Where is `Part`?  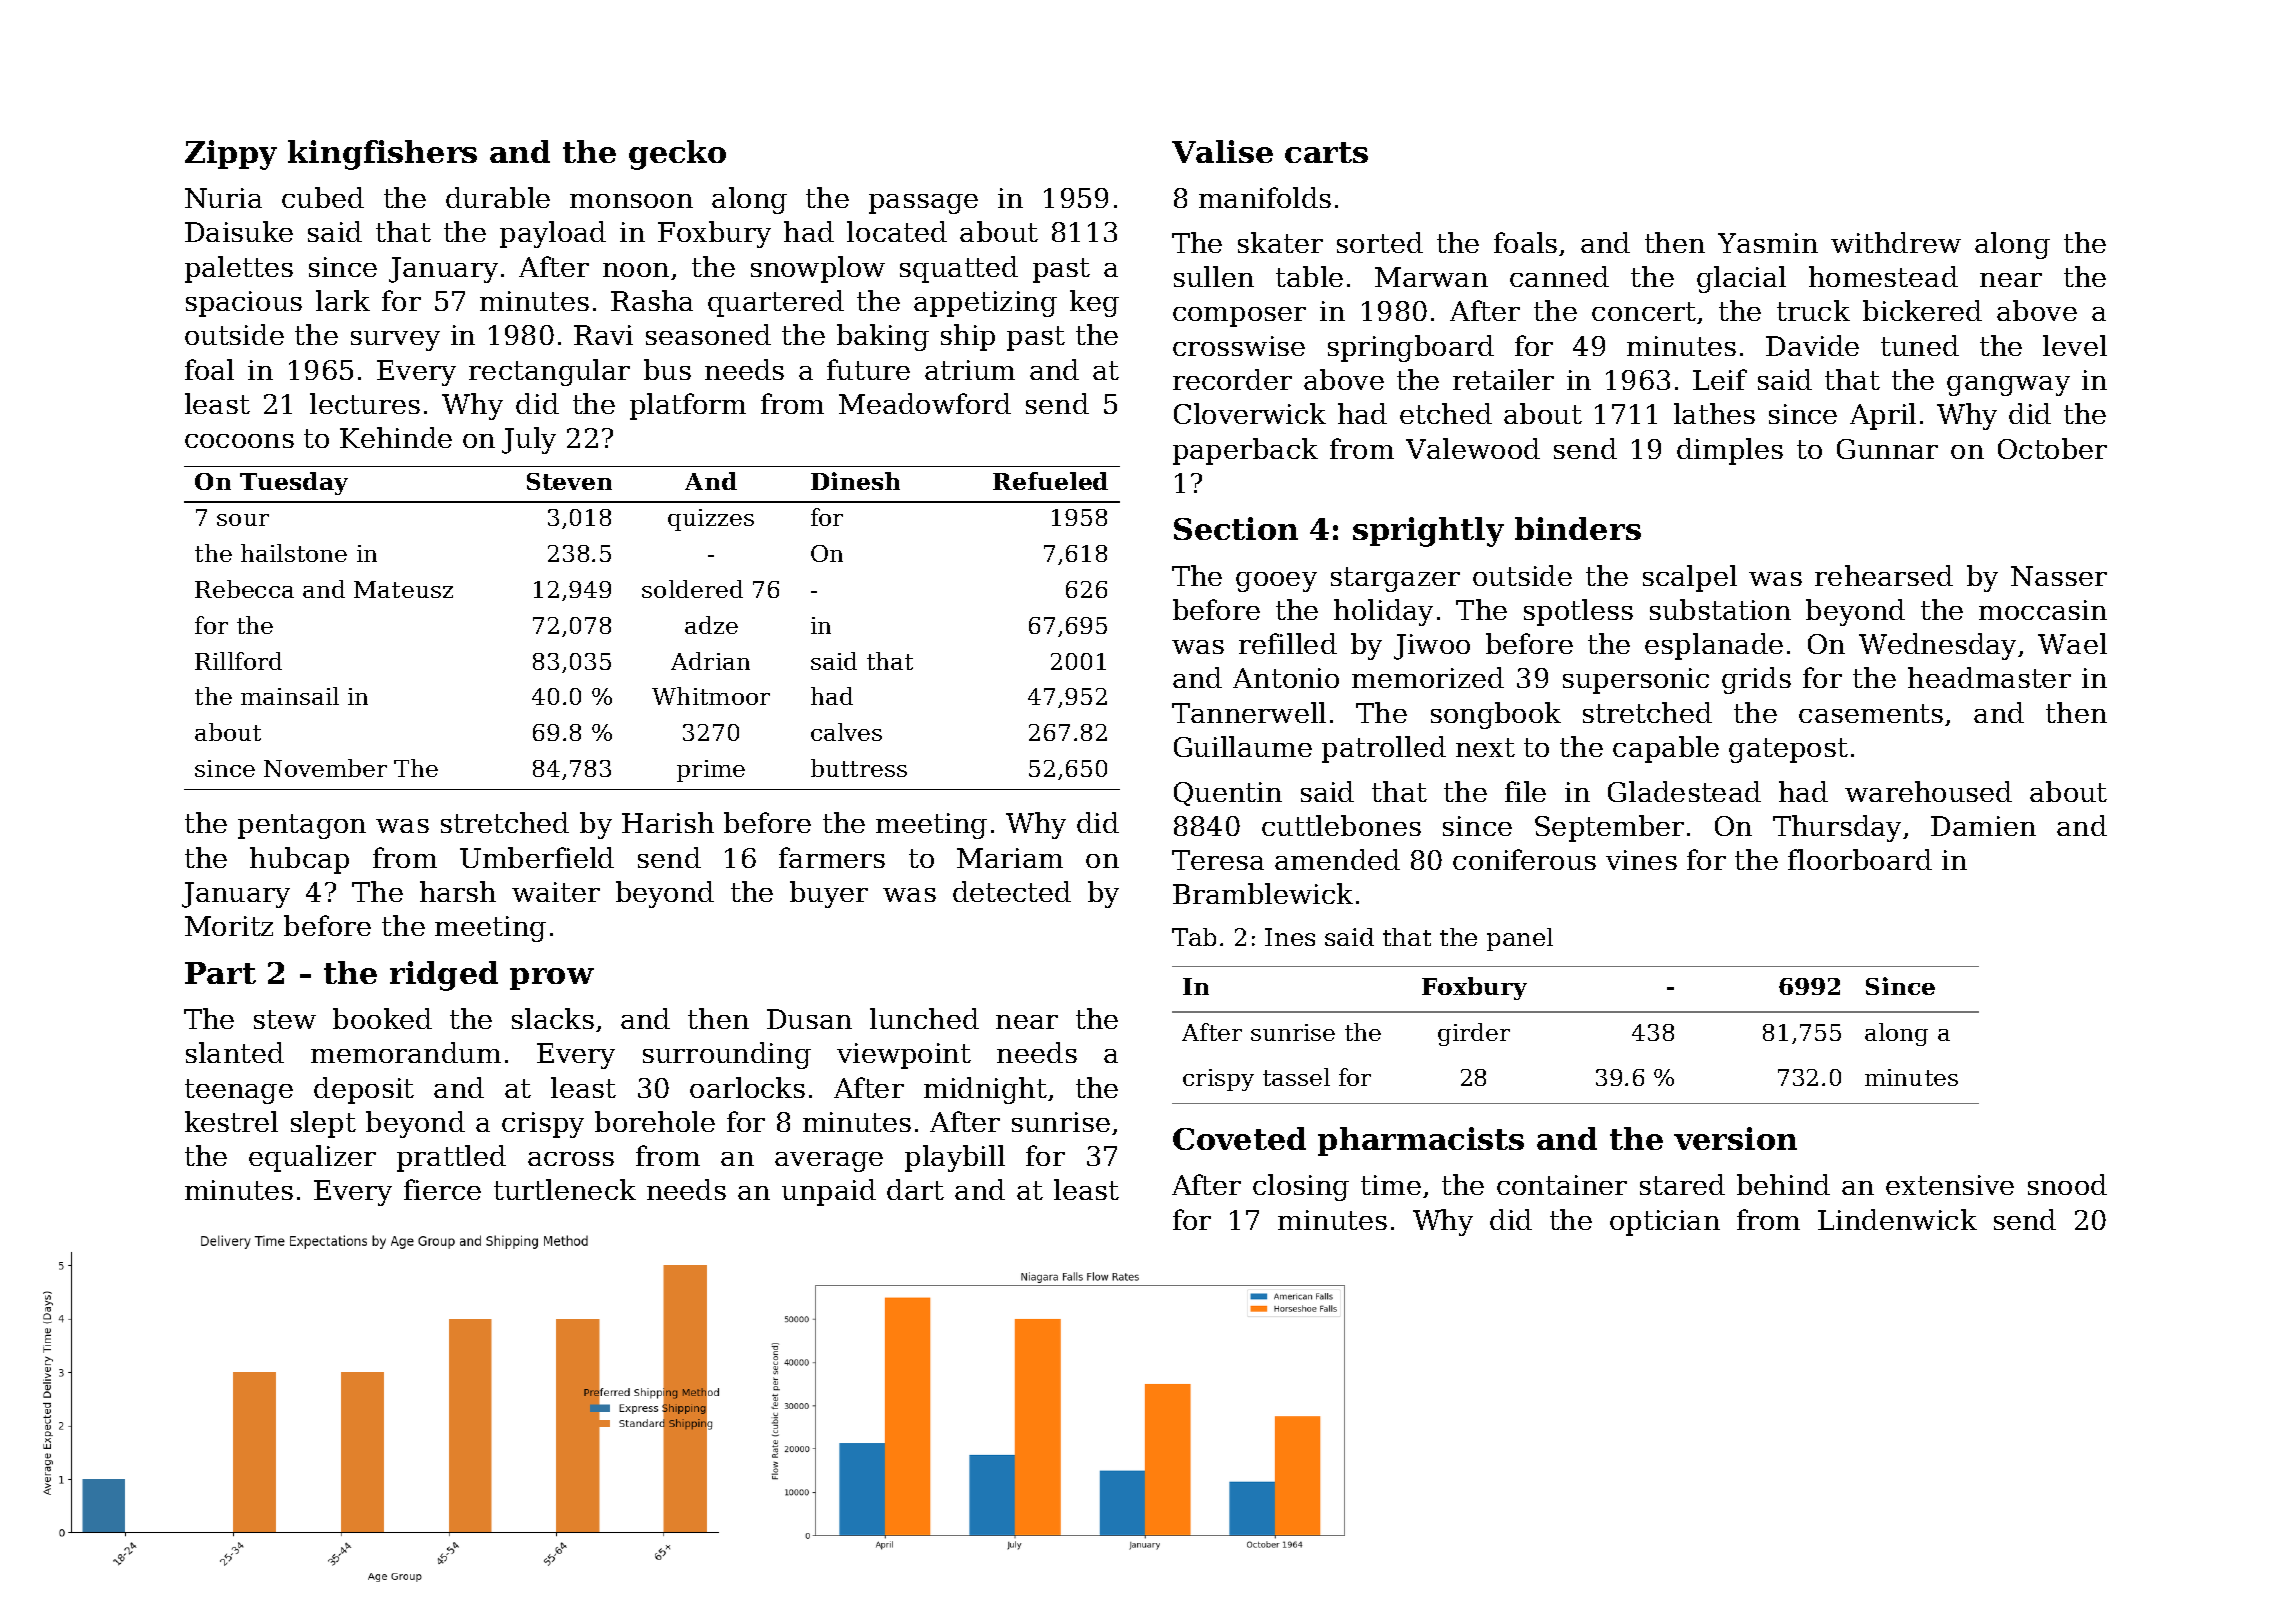 Part is located at coordinates (220, 973).
